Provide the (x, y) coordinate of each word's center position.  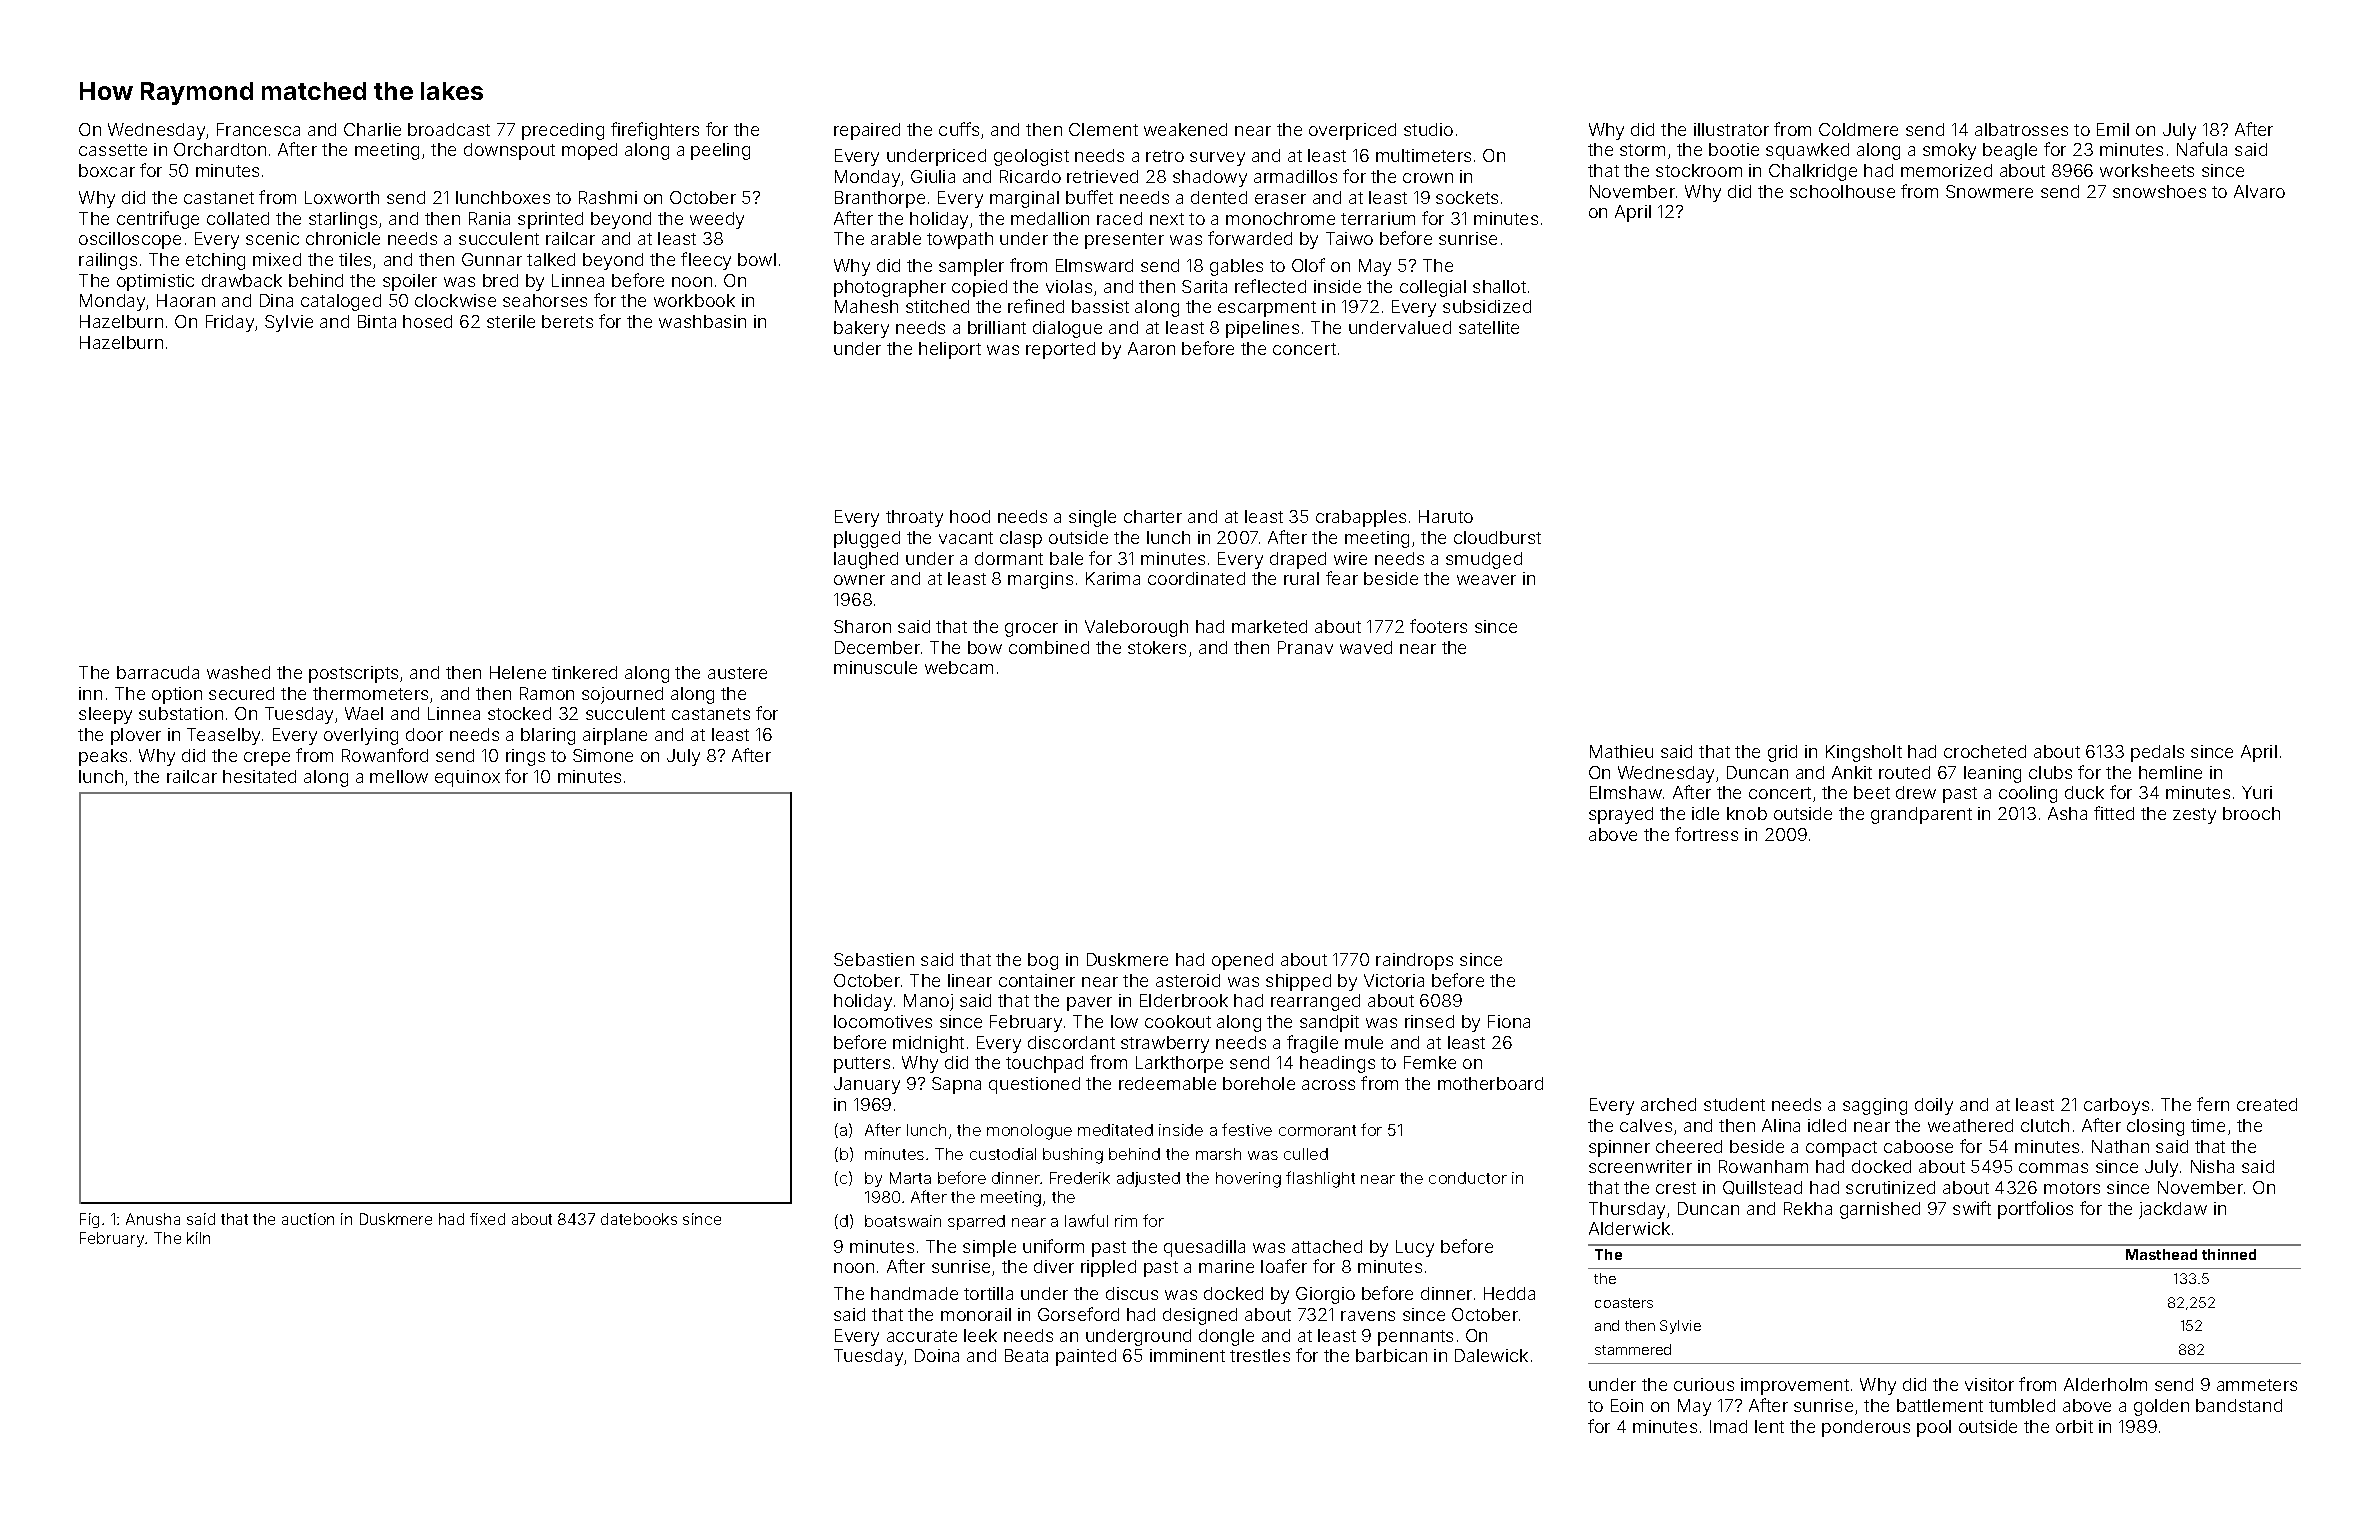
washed (238, 672)
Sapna (956, 1085)
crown (1428, 178)
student (1734, 1104)
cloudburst (1497, 537)
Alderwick (1629, 1228)
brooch (2251, 813)
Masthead (2161, 1254)
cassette (113, 150)
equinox (467, 778)
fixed (487, 1219)
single (1092, 518)
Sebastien (874, 959)
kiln (198, 1238)
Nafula (2202, 149)
